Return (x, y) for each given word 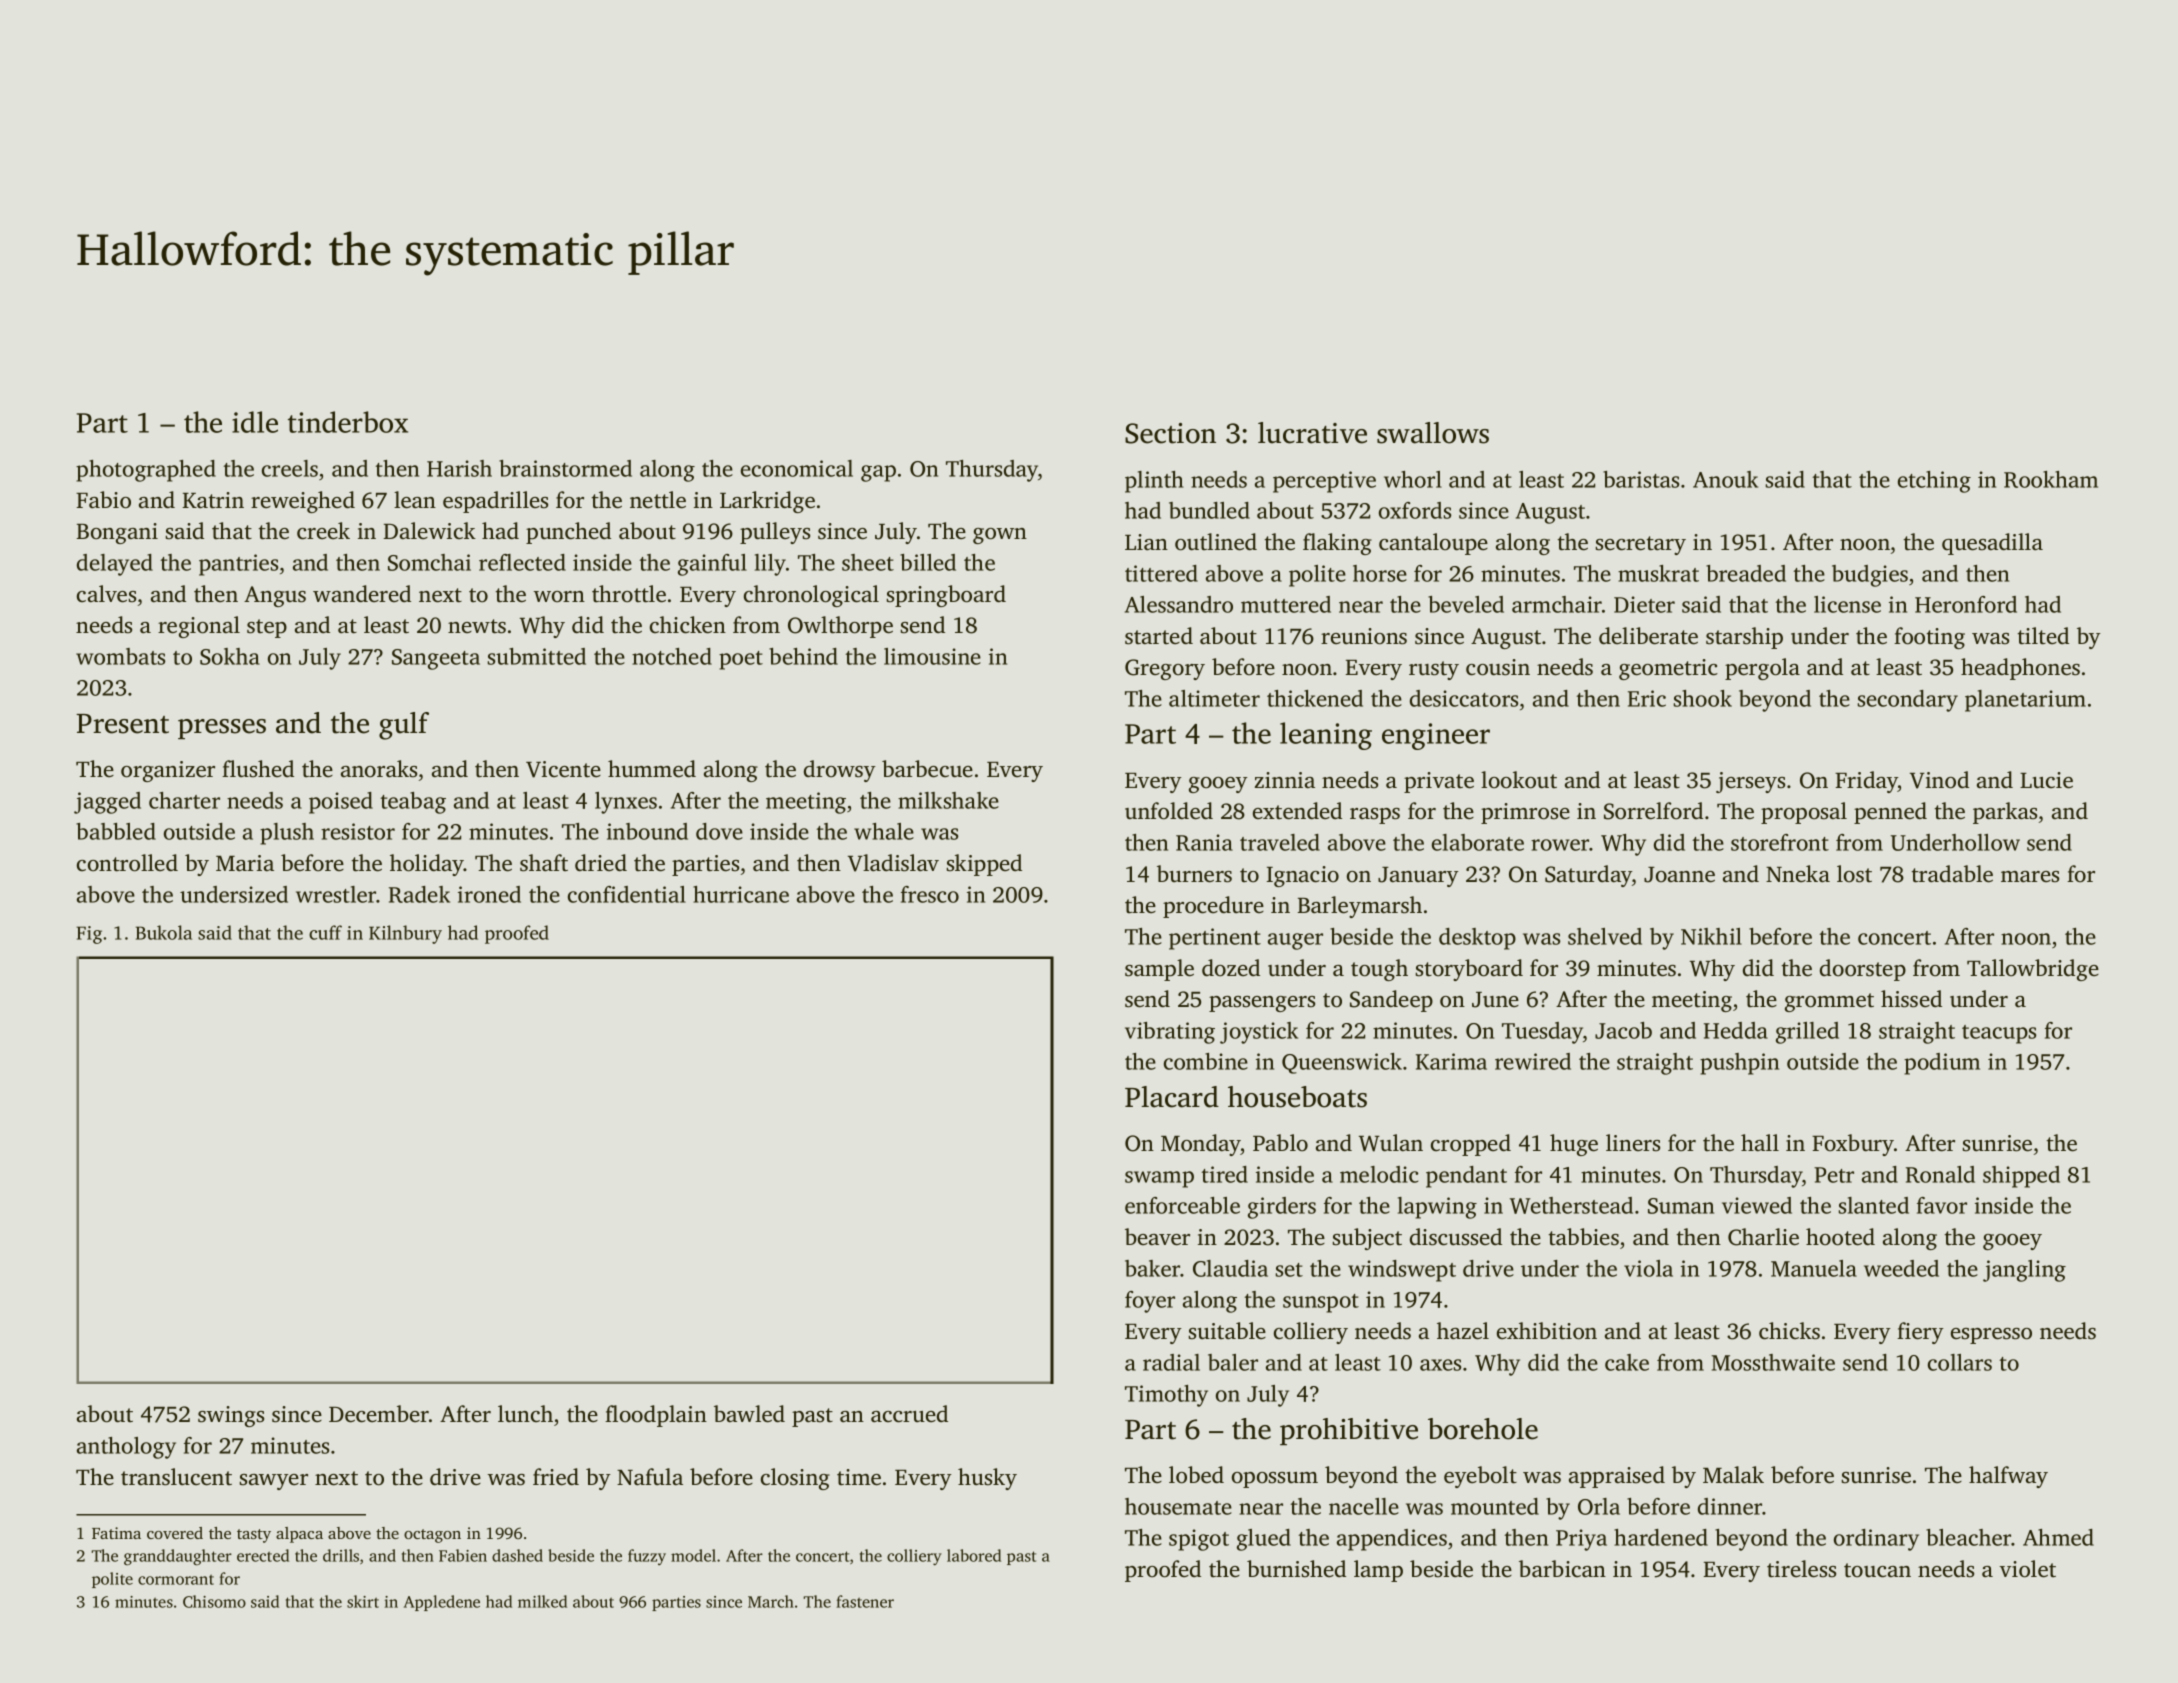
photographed (146, 471)
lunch (525, 1413)
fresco (930, 894)
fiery (1920, 1333)
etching (1934, 482)
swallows (1433, 433)
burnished (1296, 1569)
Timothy (1166, 1396)
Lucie (2046, 780)
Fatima (116, 1533)
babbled (116, 831)
